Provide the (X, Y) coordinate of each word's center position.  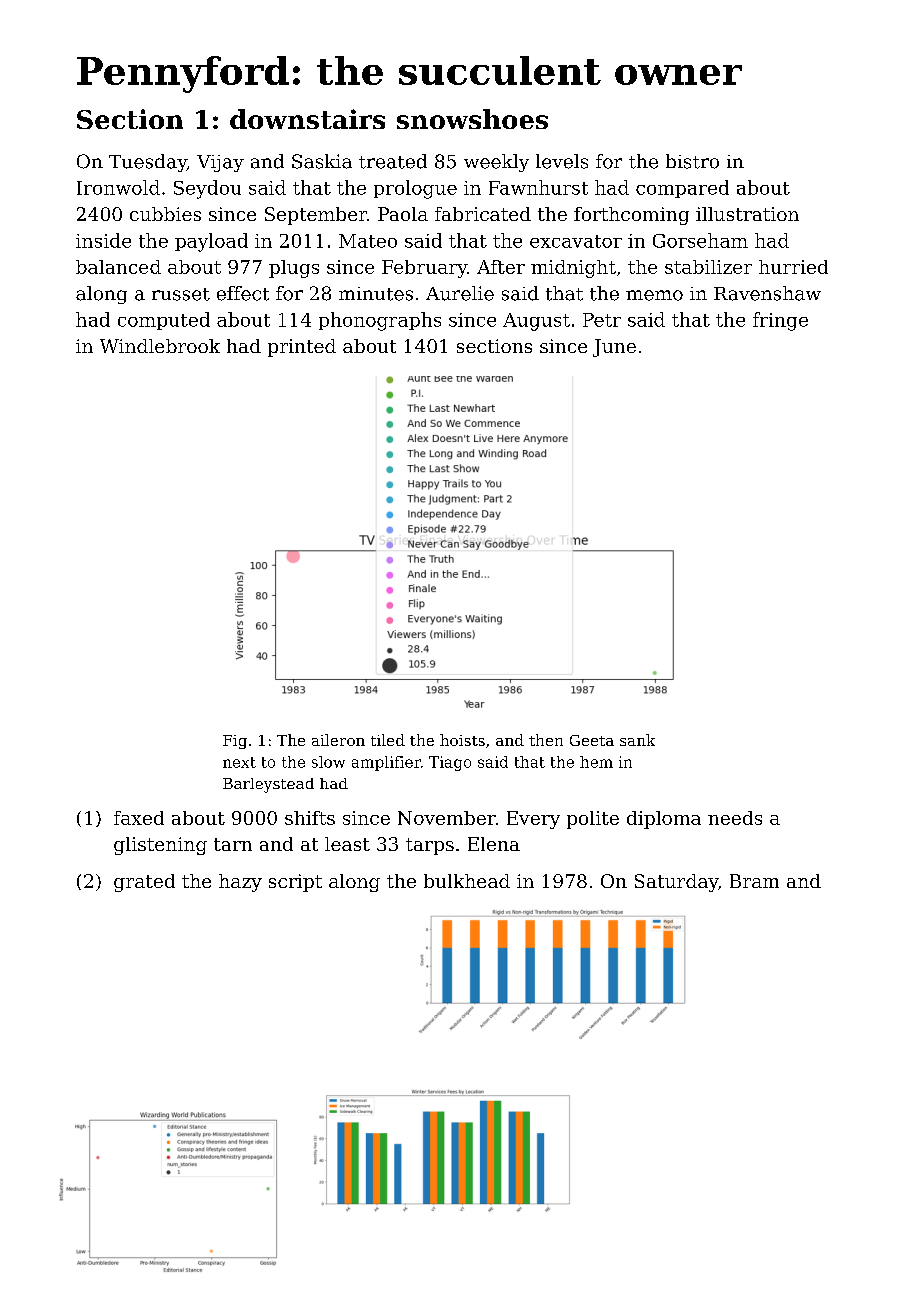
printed (302, 348)
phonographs (380, 321)
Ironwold (118, 187)
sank (637, 740)
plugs (294, 269)
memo (654, 295)
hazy (240, 883)
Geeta (592, 740)
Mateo (368, 241)
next (239, 762)
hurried (793, 267)
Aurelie (460, 293)
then (546, 740)
